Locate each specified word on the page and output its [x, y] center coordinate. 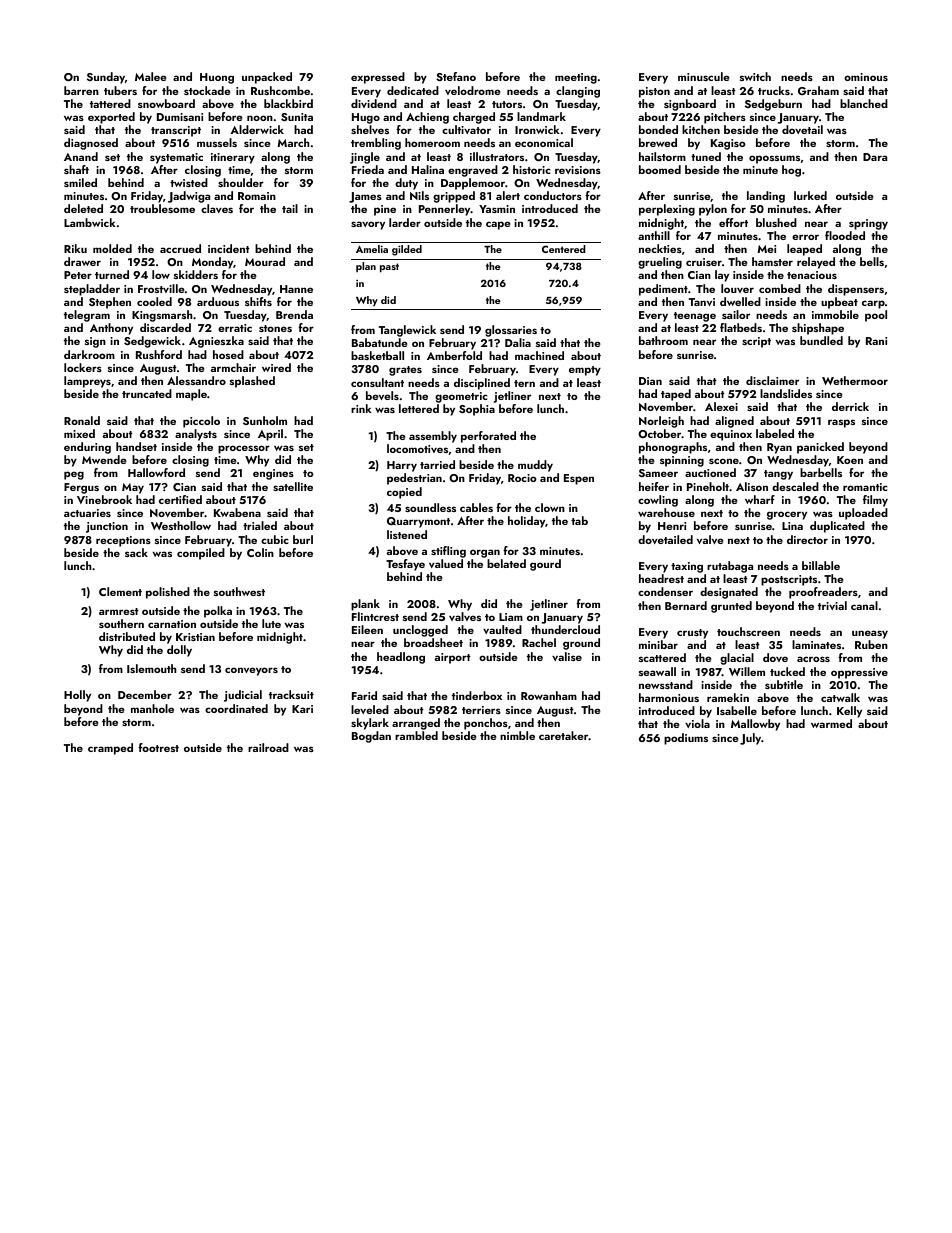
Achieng [427, 118]
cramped [110, 749]
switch [755, 76]
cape [498, 225]
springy [868, 224]
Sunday [106, 78]
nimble [517, 735]
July [750, 739]
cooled [154, 301]
